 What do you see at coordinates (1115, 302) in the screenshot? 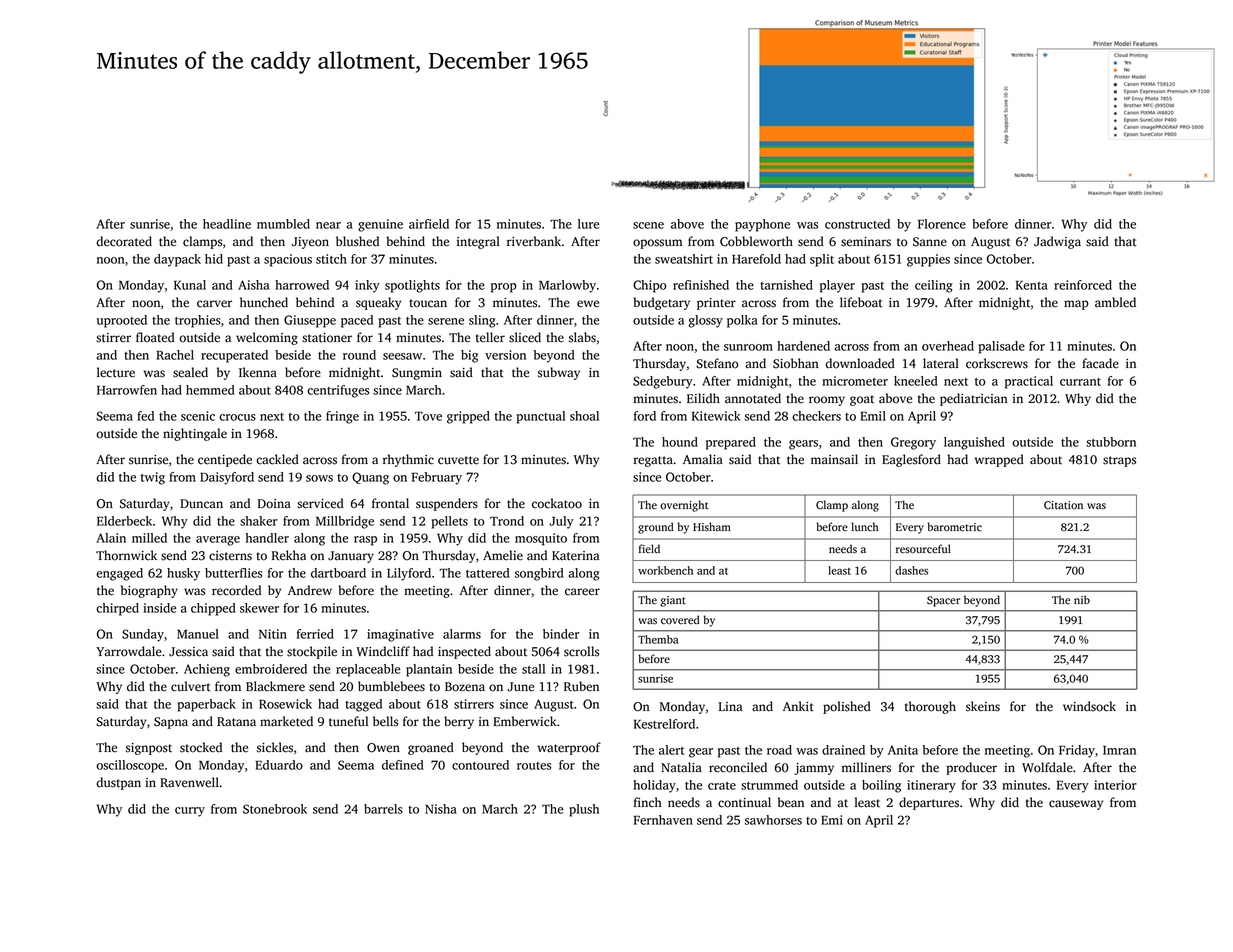
I see `ambled` at bounding box center [1115, 302].
